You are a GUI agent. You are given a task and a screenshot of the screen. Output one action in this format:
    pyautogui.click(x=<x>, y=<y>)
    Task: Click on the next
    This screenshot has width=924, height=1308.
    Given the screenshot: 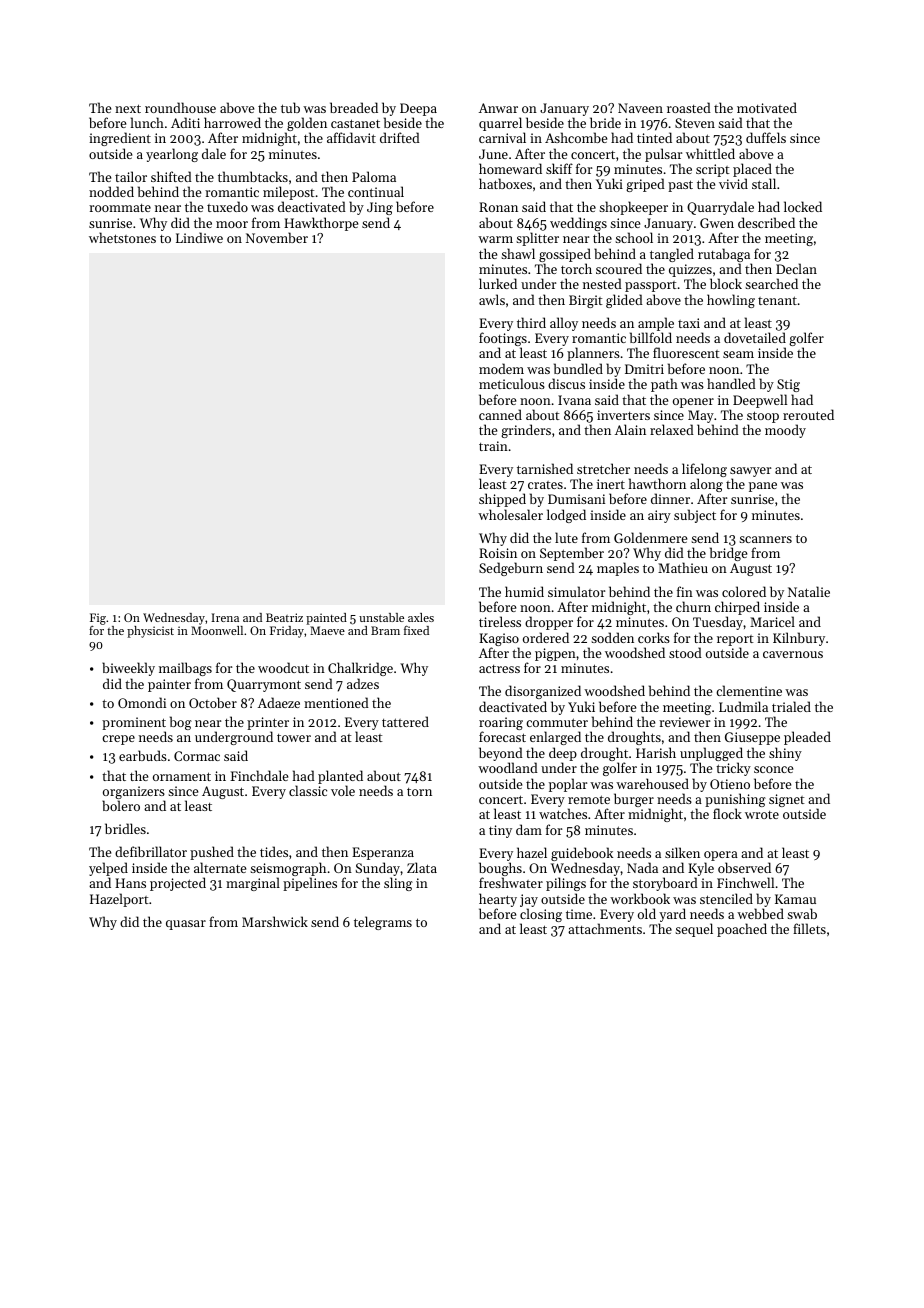 What is the action you would take?
    pyautogui.click(x=128, y=108)
